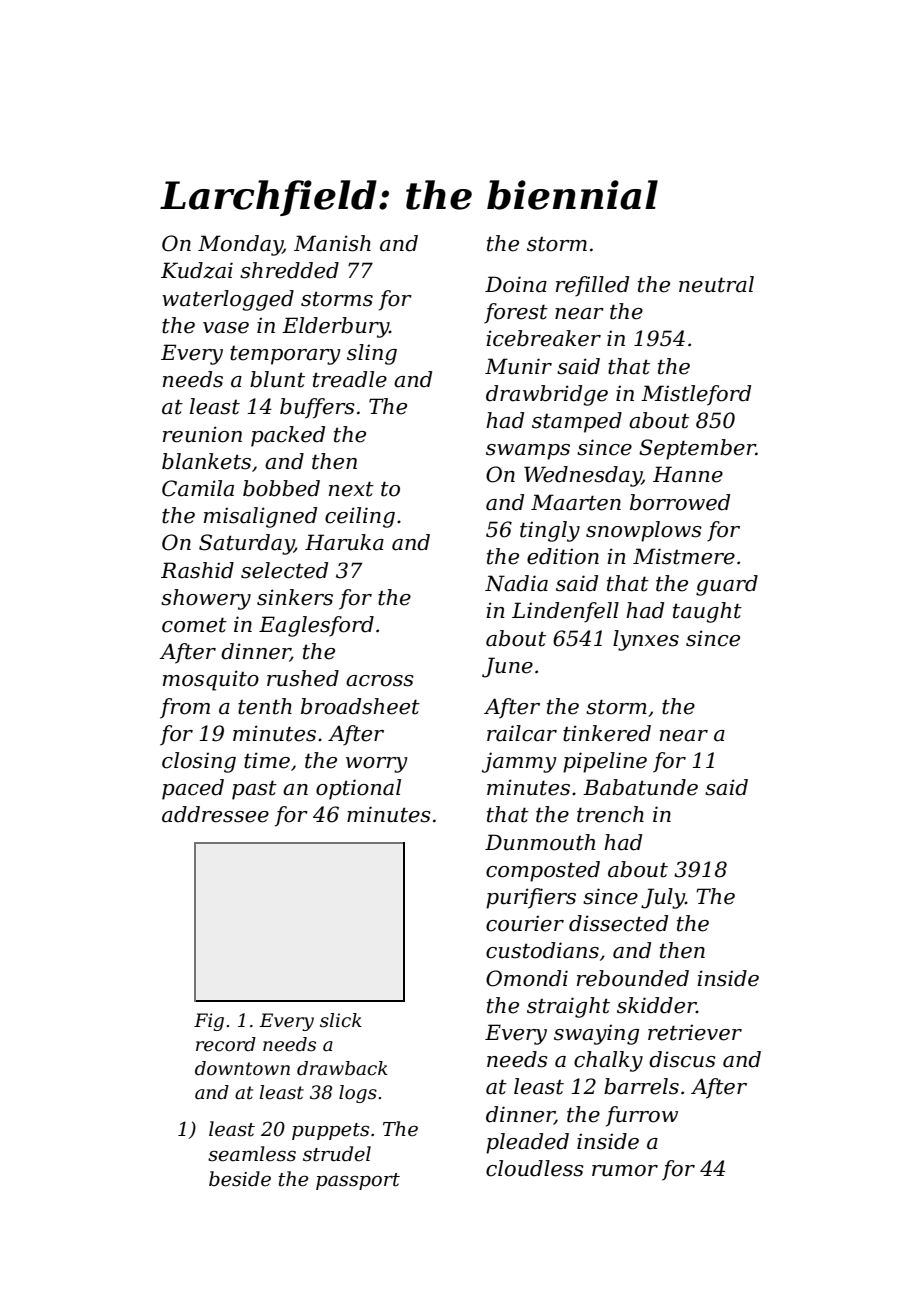 This screenshot has height=1311, width=924. What do you see at coordinates (240, 245) in the screenshot?
I see `Monday` at bounding box center [240, 245].
